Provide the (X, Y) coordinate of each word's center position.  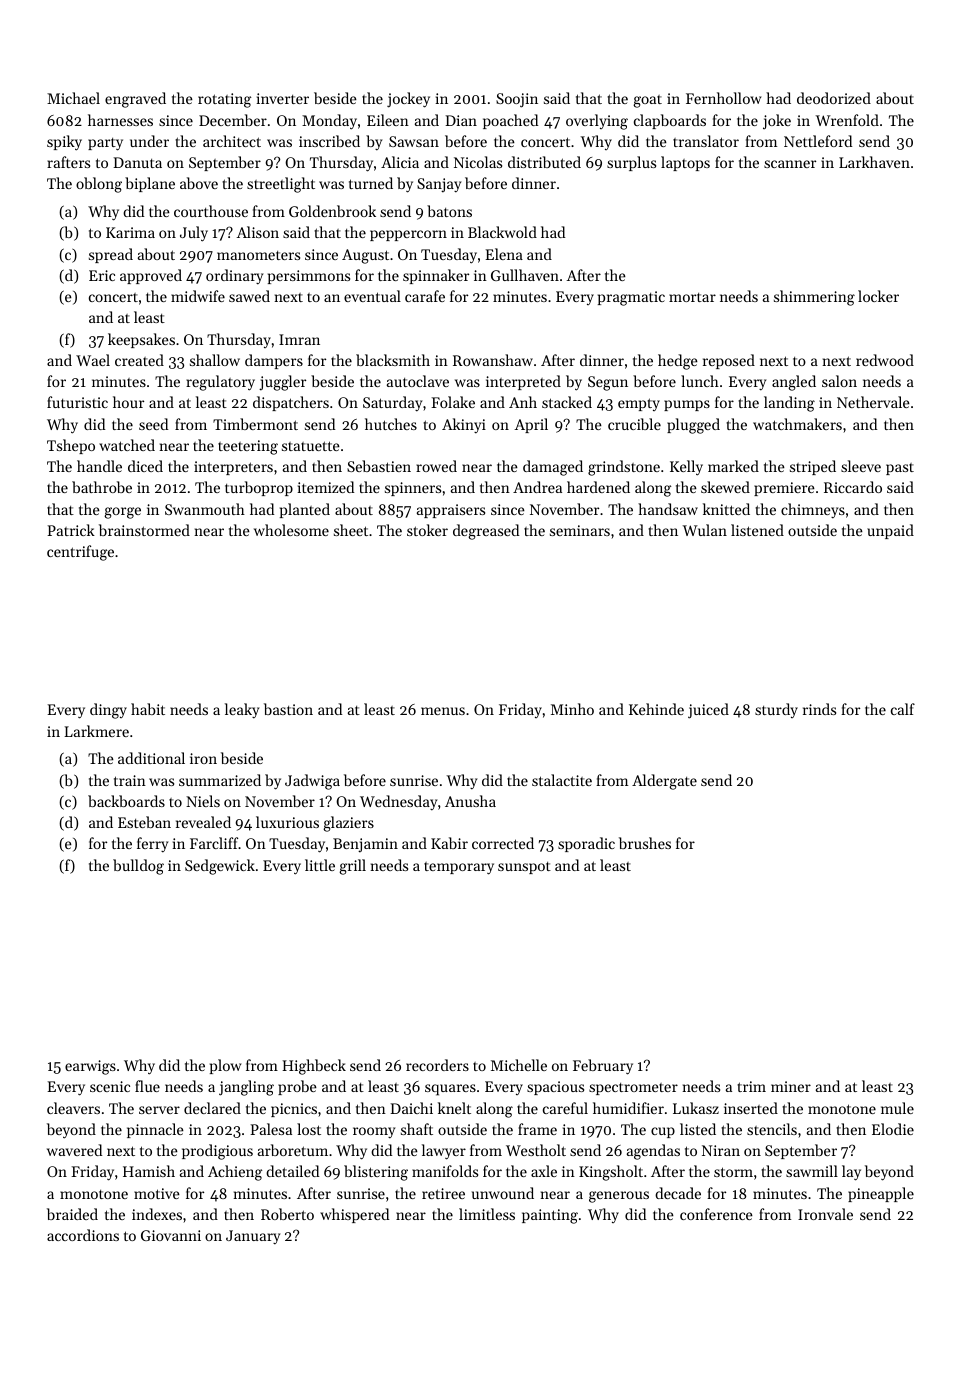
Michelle (519, 1065)
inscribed (329, 141)
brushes (645, 843)
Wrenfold (847, 120)
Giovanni (171, 1235)
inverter (283, 98)
